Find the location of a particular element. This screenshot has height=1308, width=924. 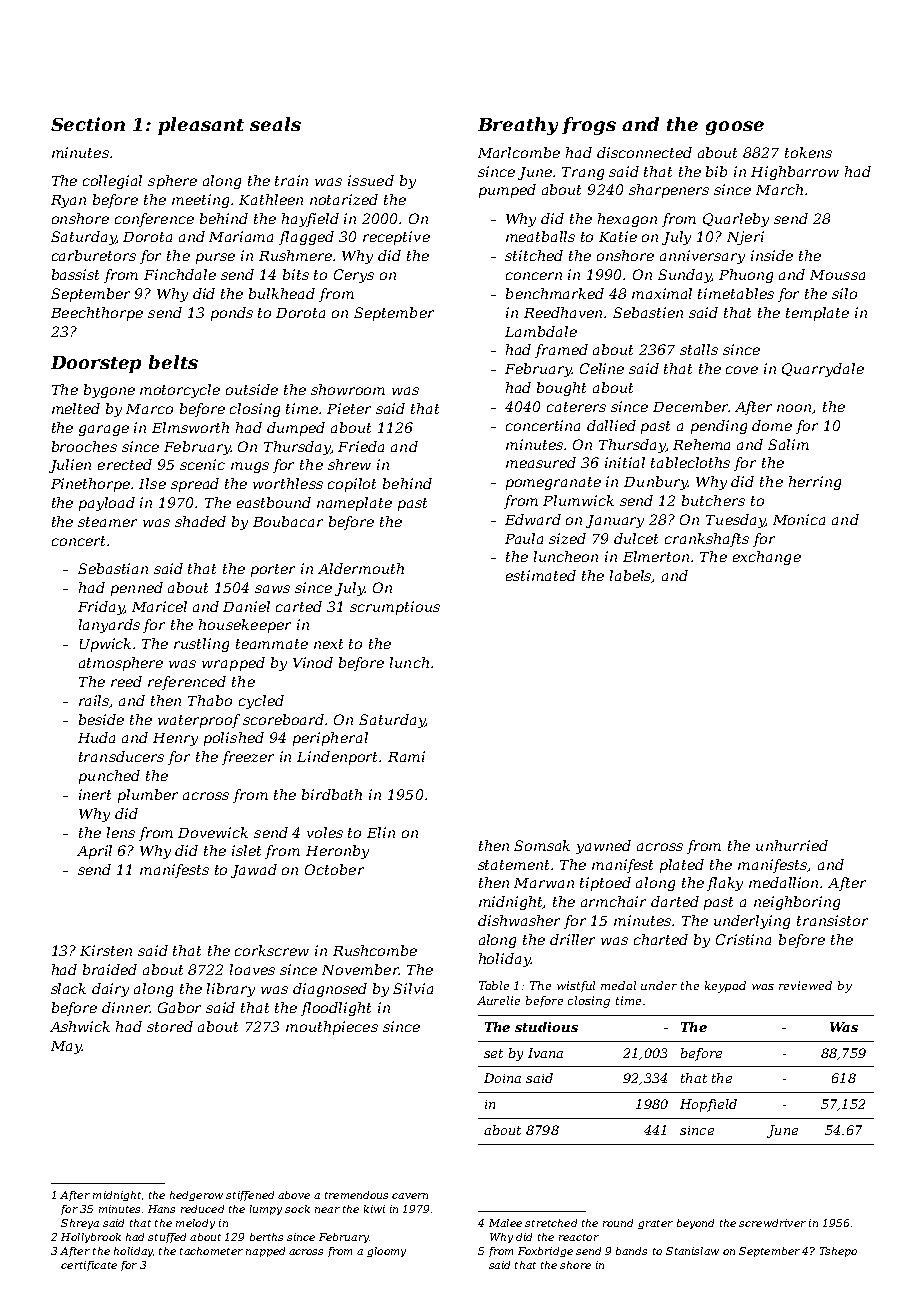

Ryan is located at coordinates (68, 201).
